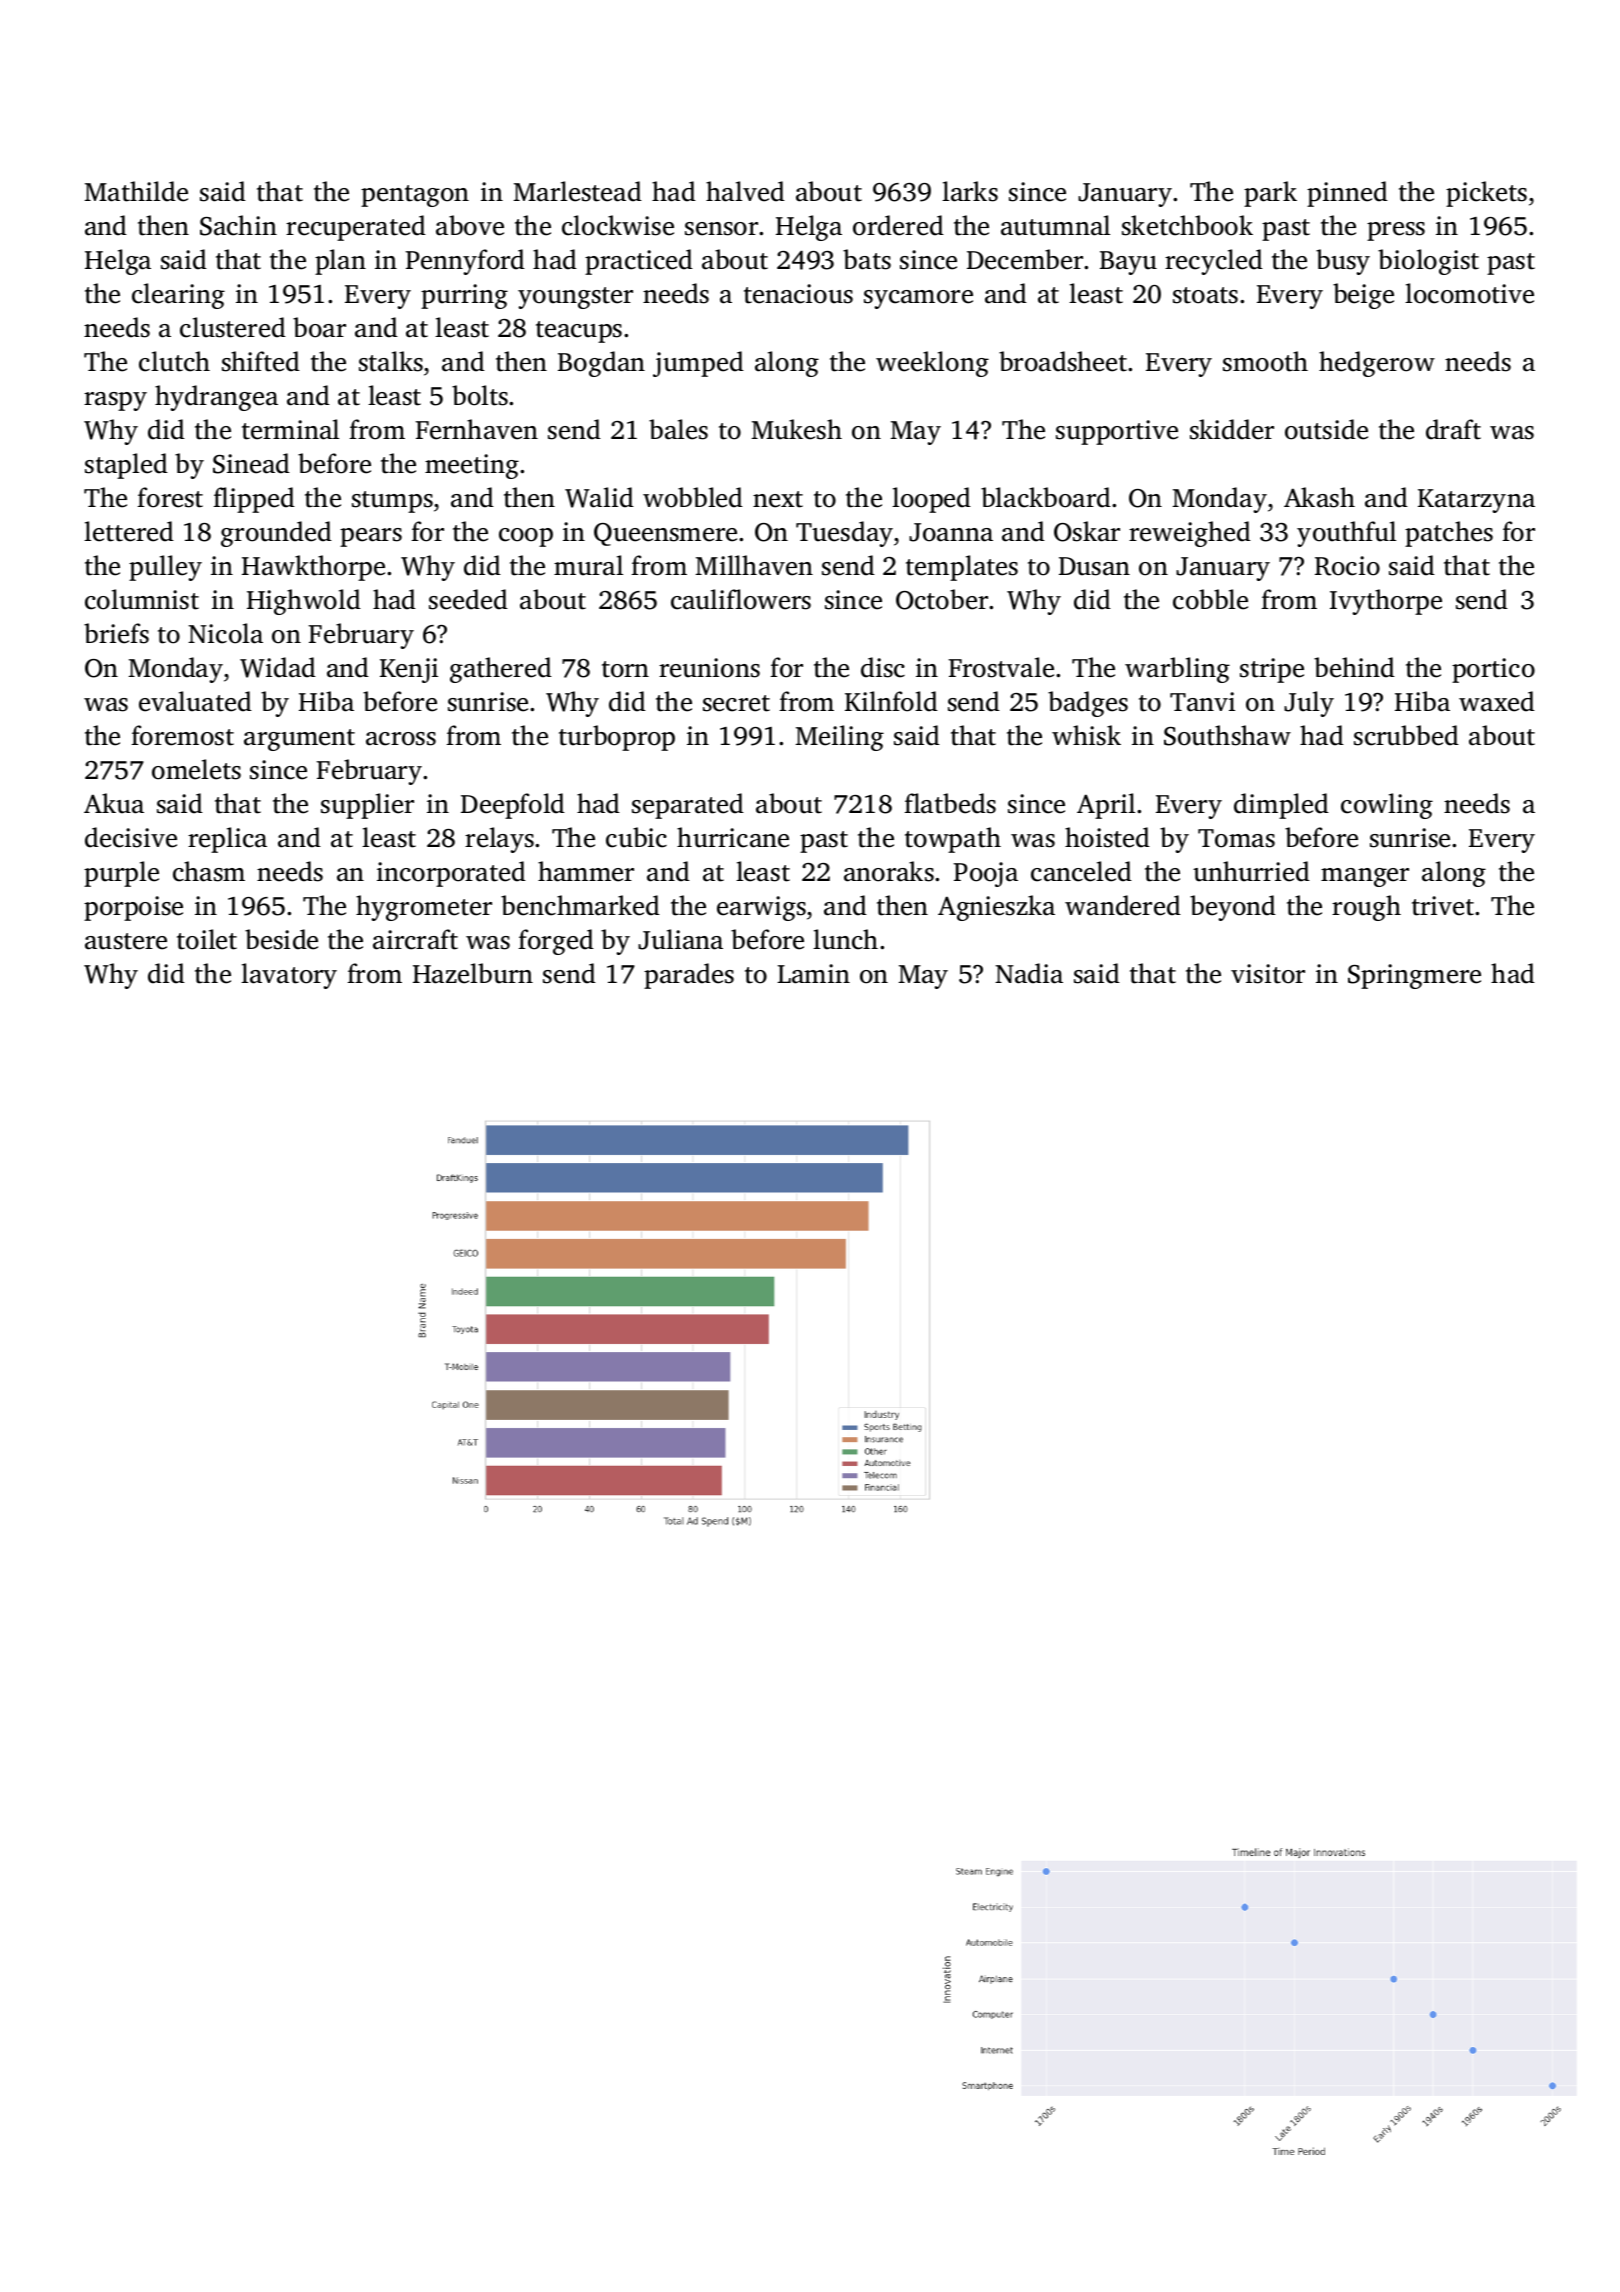 This image has width=1620, height=2292. Describe the element at coordinates (174, 361) in the image. I see `clutch` at that location.
